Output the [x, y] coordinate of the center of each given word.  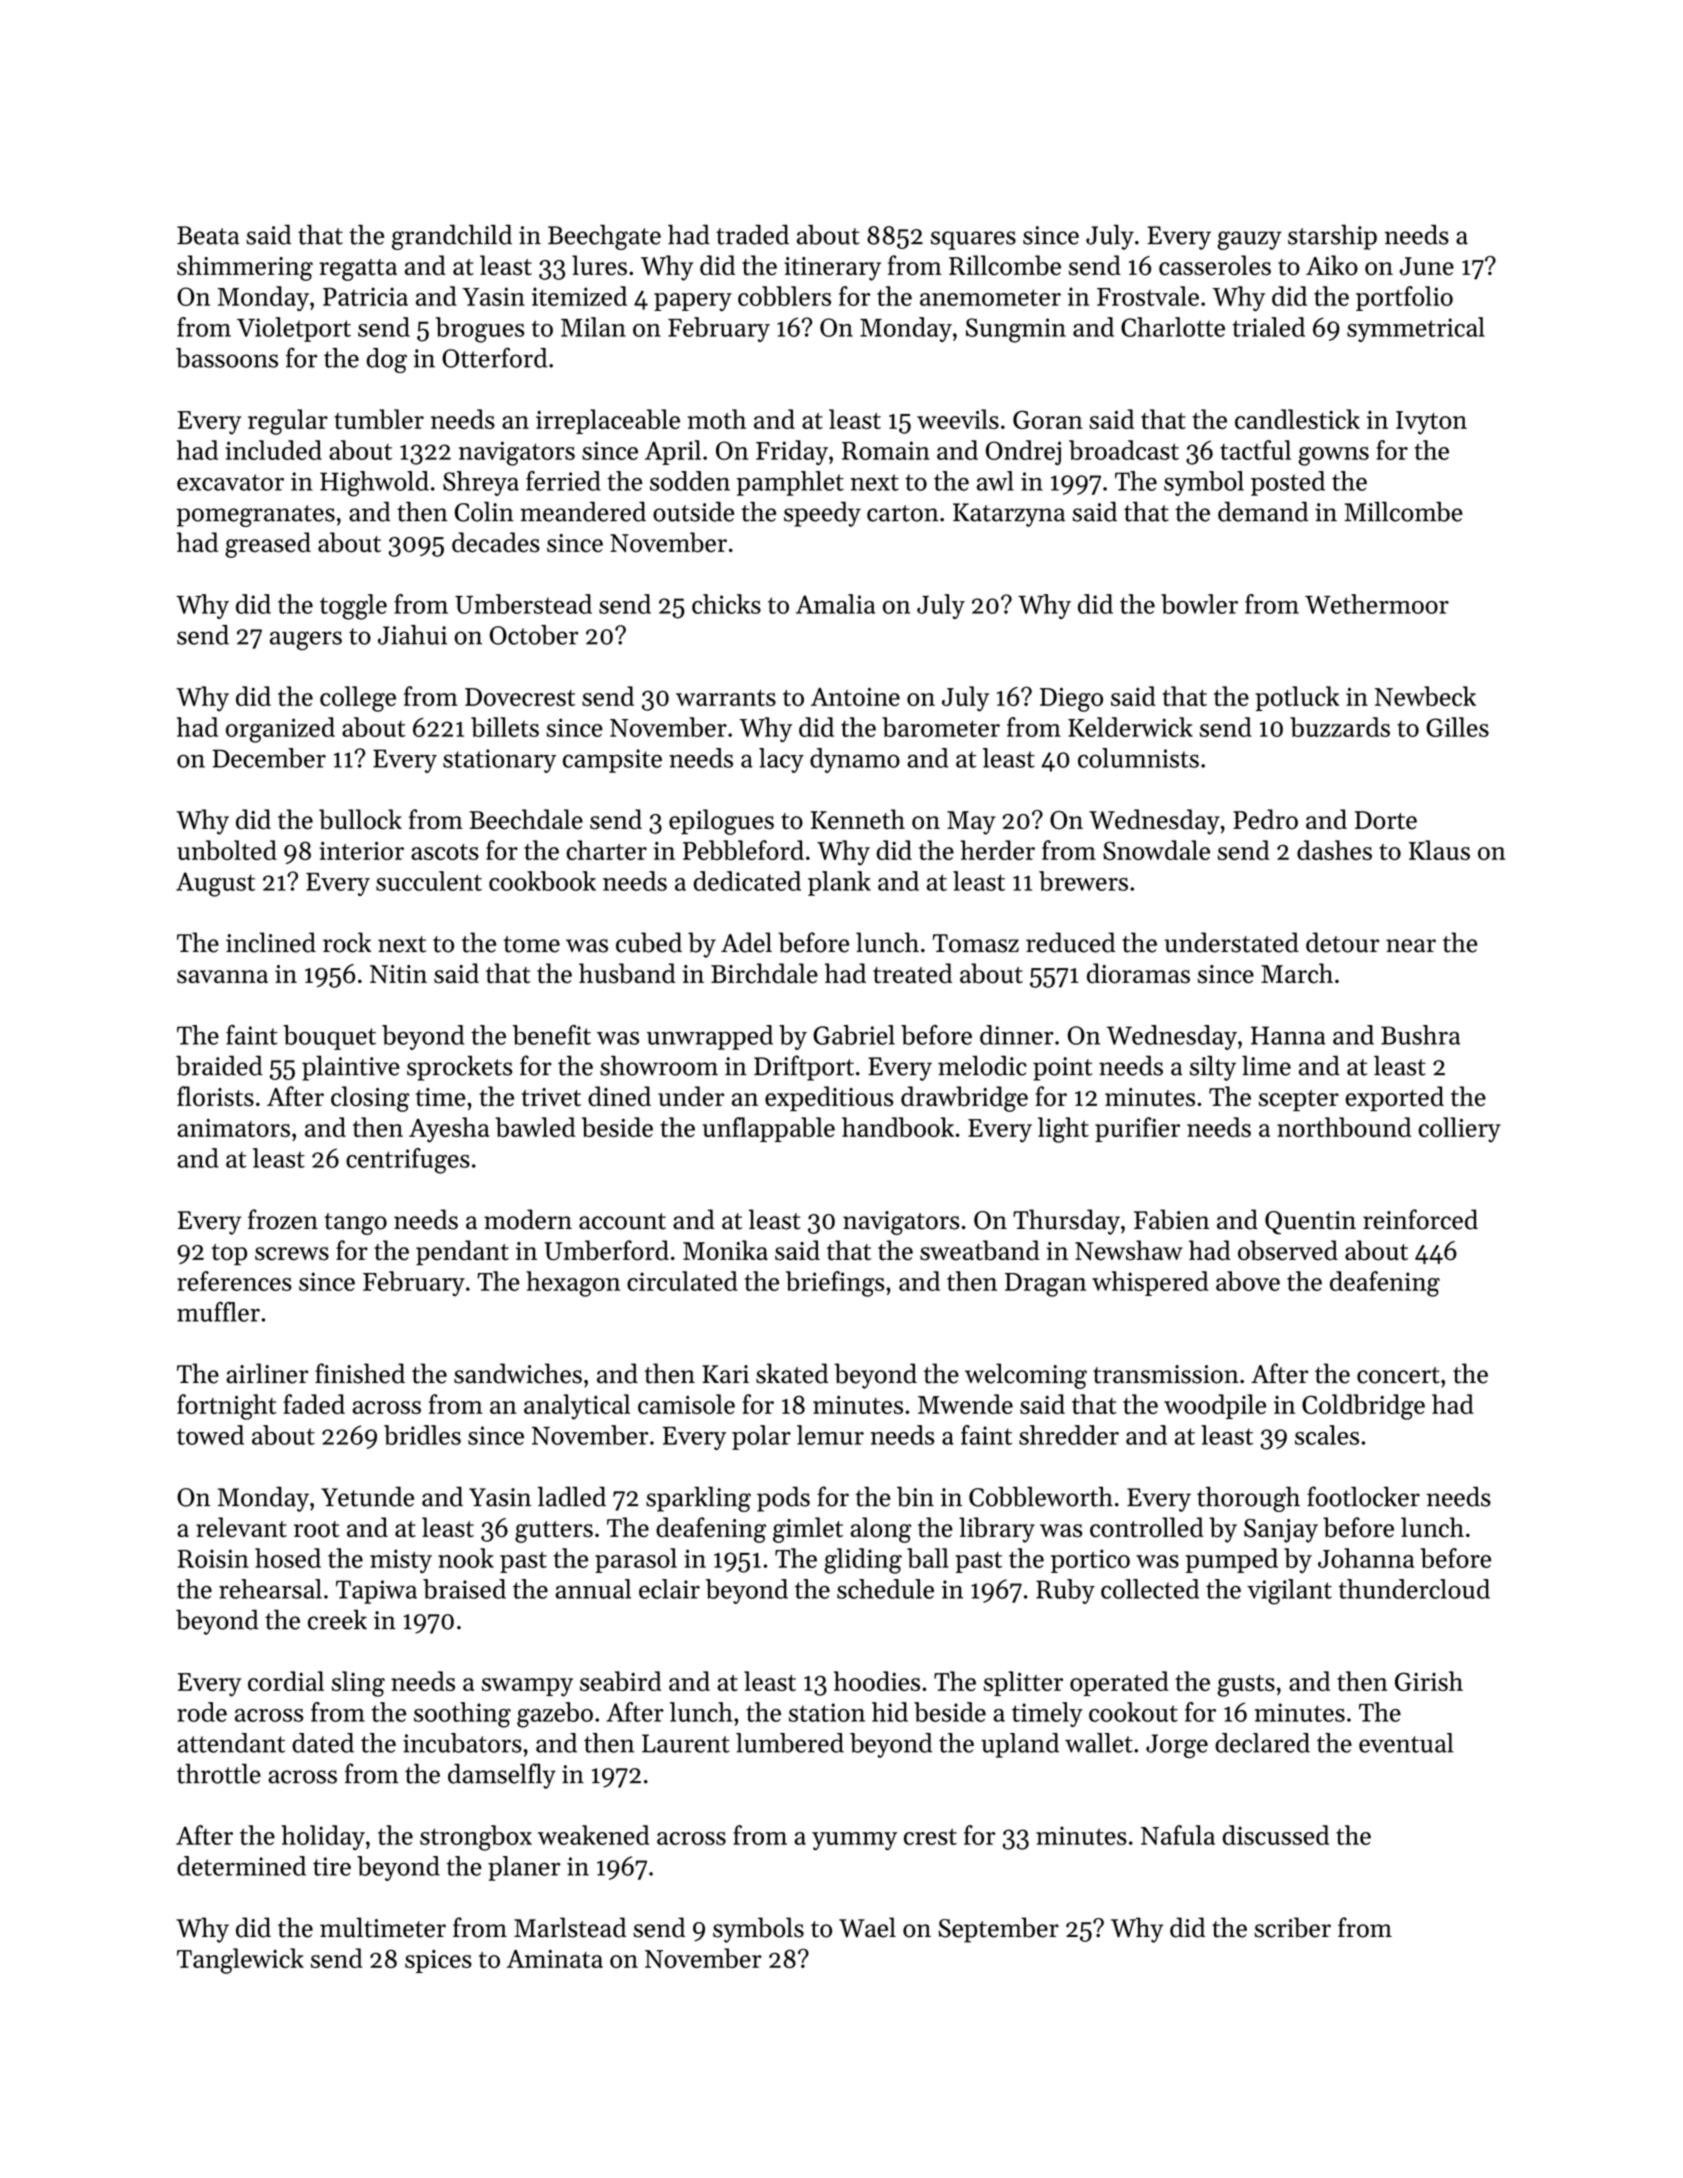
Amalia [835, 604]
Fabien [1172, 1219]
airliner [267, 1373]
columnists [1138, 758]
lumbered [790, 1743]
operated [1119, 1683]
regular [288, 422]
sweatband [980, 1250]
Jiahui [412, 635]
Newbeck [1425, 696]
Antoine [855, 697]
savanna [222, 977]
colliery [1459, 1130]
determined [241, 1866]
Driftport [804, 1068]
